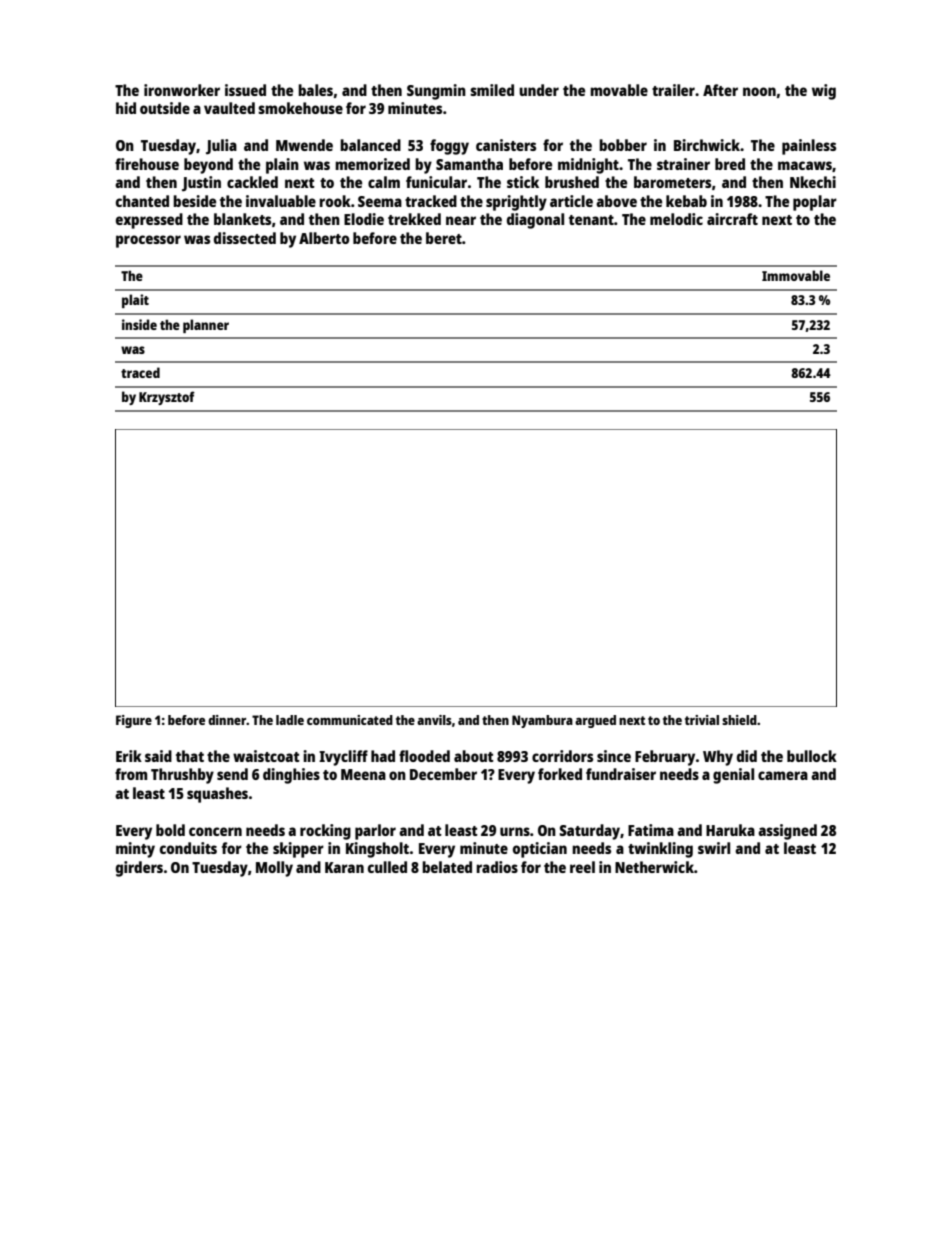 Image resolution: width=952 pixels, height=1233 pixels. What do you see at coordinates (434, 720) in the image?
I see `anvils` at bounding box center [434, 720].
